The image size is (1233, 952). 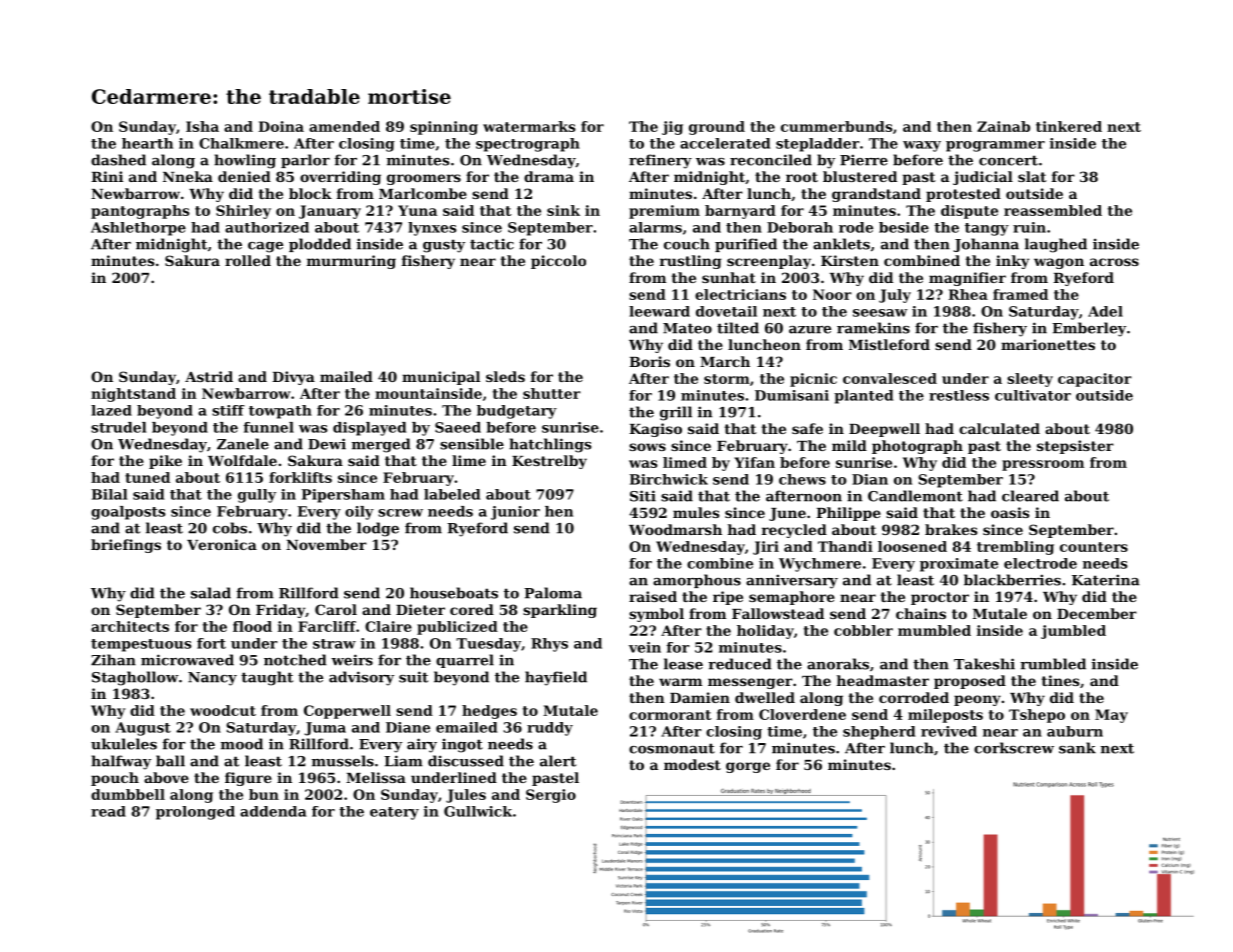 I want to click on restless, so click(x=959, y=395).
